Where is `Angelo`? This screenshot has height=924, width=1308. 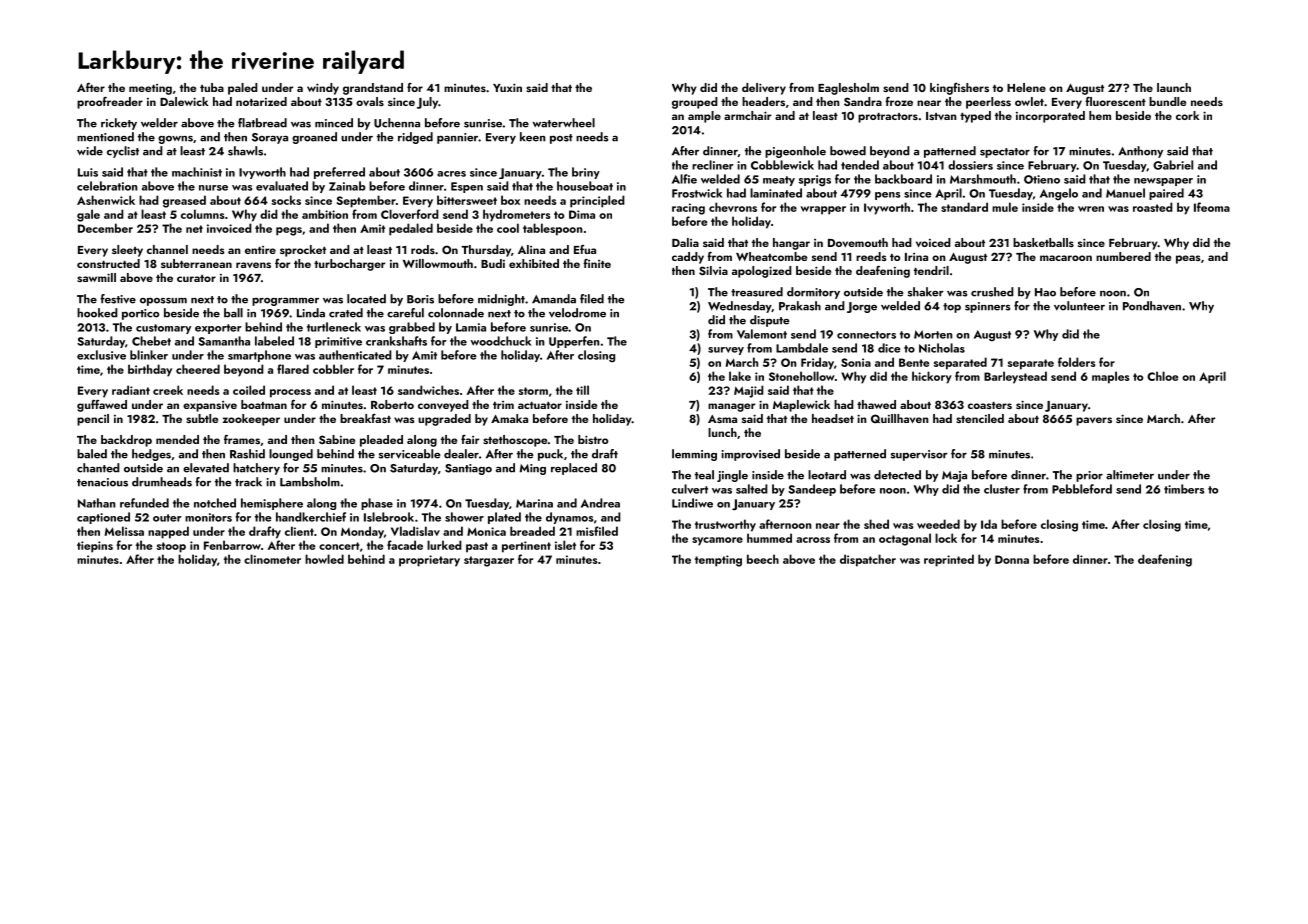 Angelo is located at coordinates (1059, 194).
